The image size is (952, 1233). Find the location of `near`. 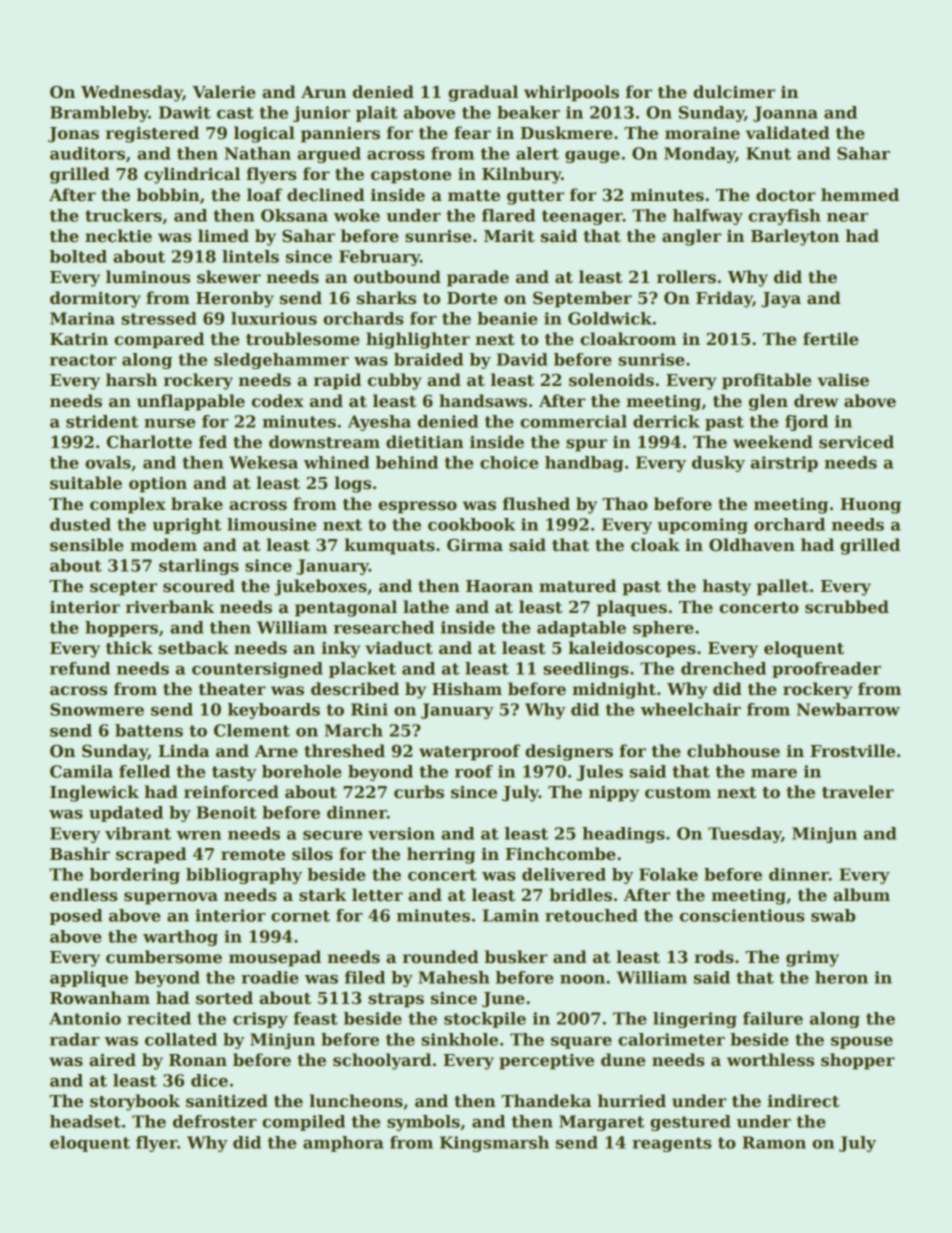

near is located at coordinates (847, 217).
